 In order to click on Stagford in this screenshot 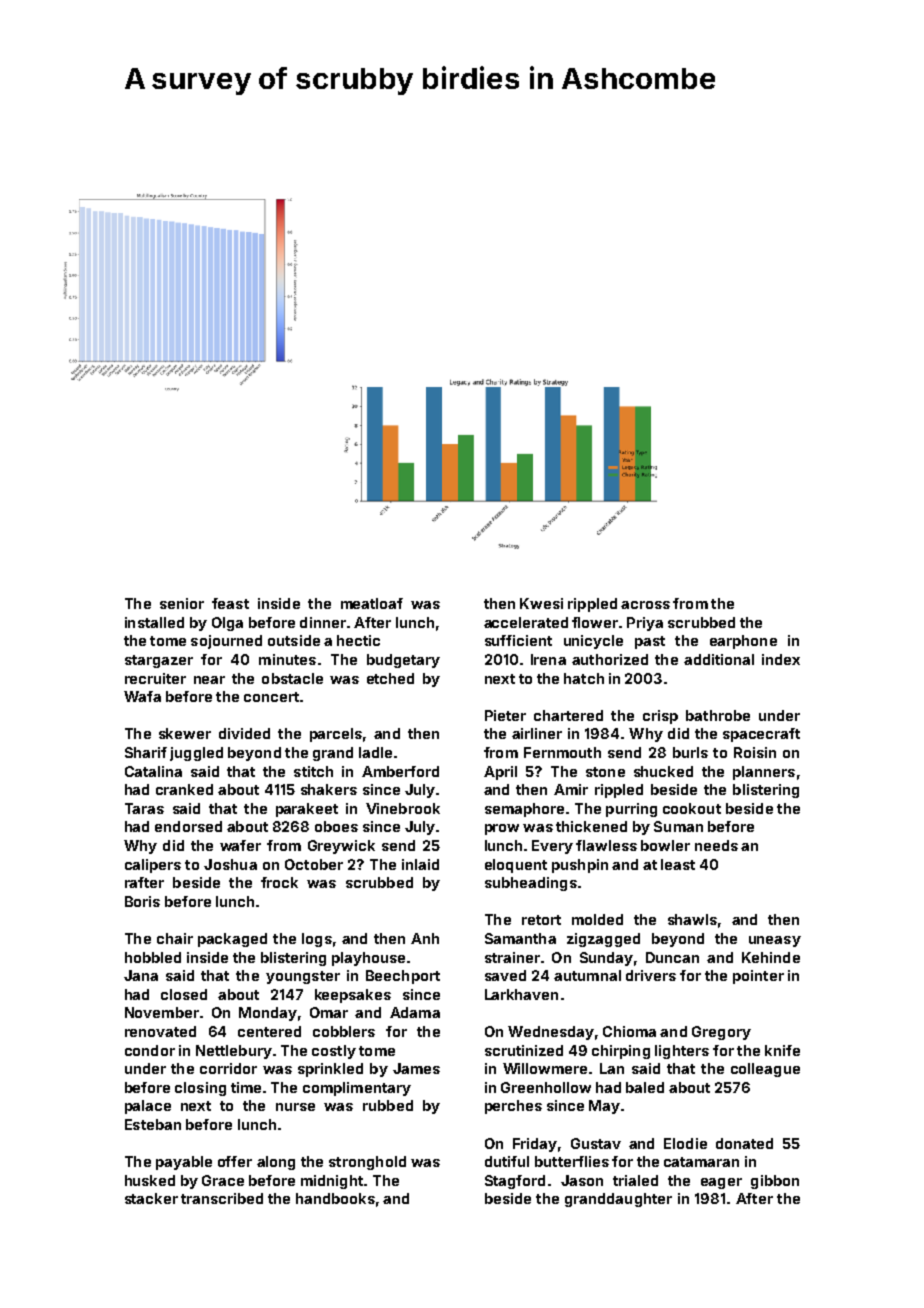, I will do `click(515, 1182)`.
